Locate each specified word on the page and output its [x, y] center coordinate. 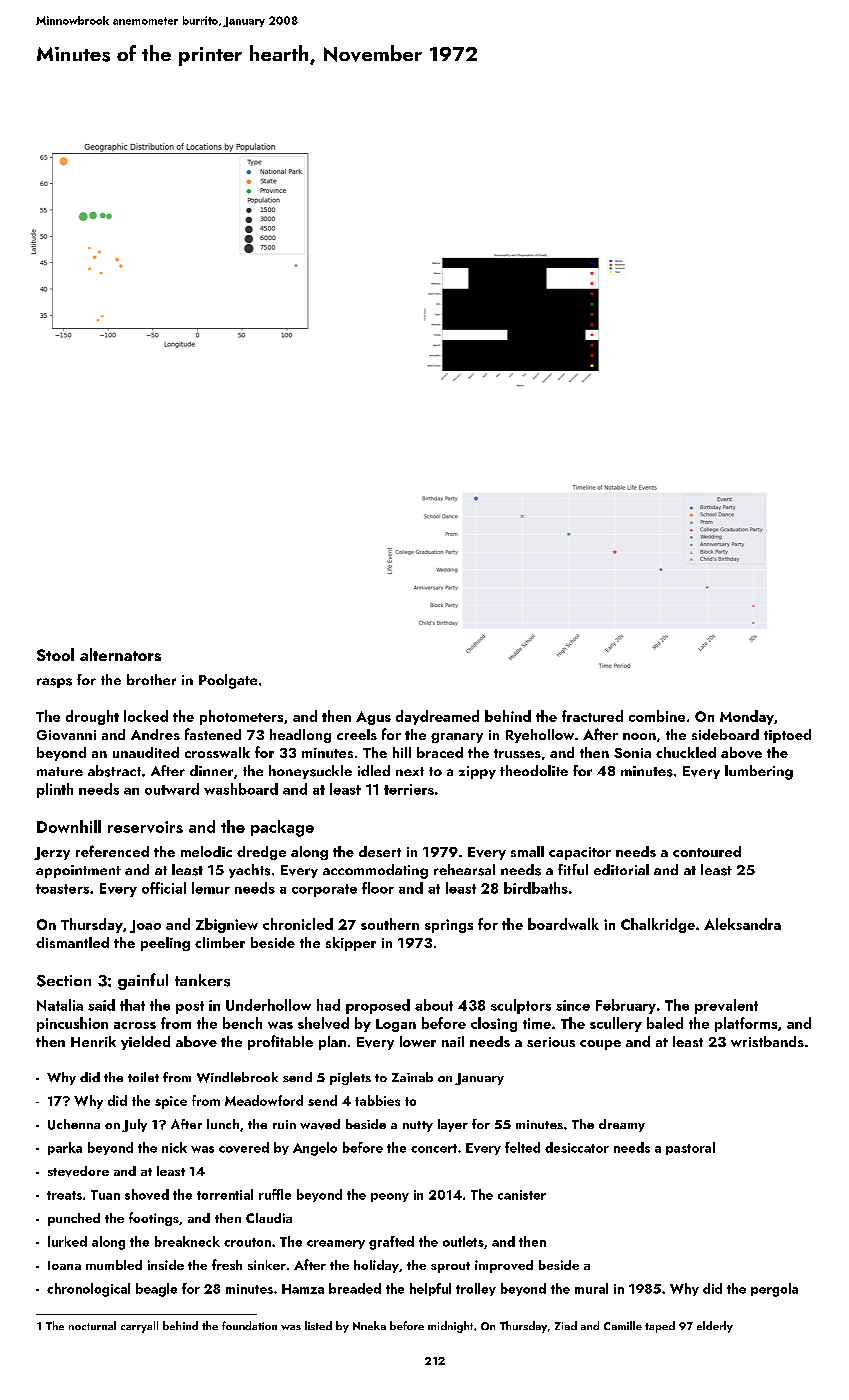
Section [64, 981]
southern [390, 924]
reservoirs [145, 827]
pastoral [690, 1148]
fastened [213, 734]
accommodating [375, 871]
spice [171, 1102]
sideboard [725, 734]
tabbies [377, 1100]
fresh [227, 1264]
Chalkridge [658, 925]
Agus [373, 718]
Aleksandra [742, 924]
